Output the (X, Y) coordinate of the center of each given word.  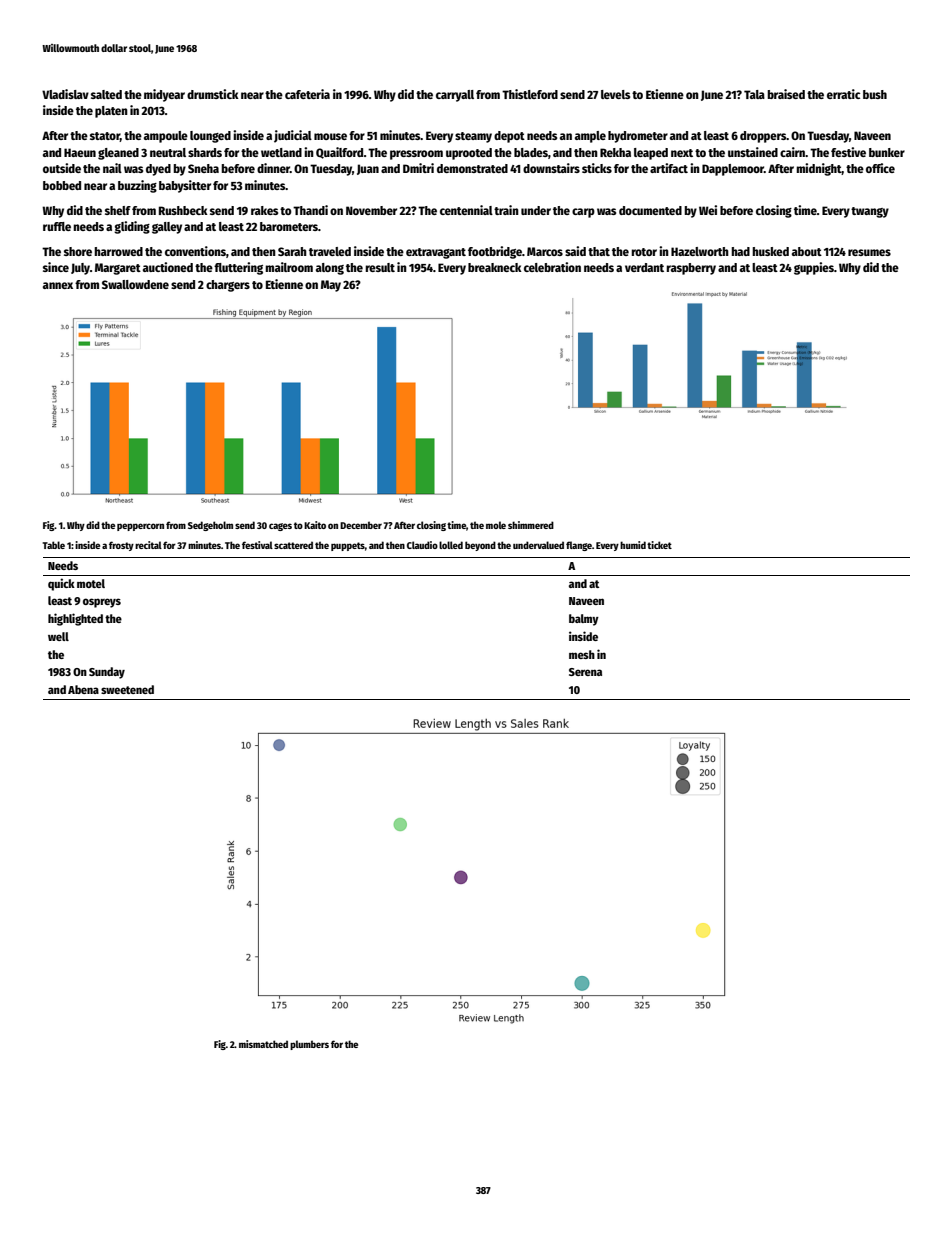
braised (786, 94)
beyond (480, 546)
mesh (582, 654)
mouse (330, 136)
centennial (466, 210)
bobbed (62, 185)
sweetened (127, 689)
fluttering (238, 268)
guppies (814, 268)
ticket (659, 545)
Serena (585, 672)
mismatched (263, 1044)
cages (280, 527)
